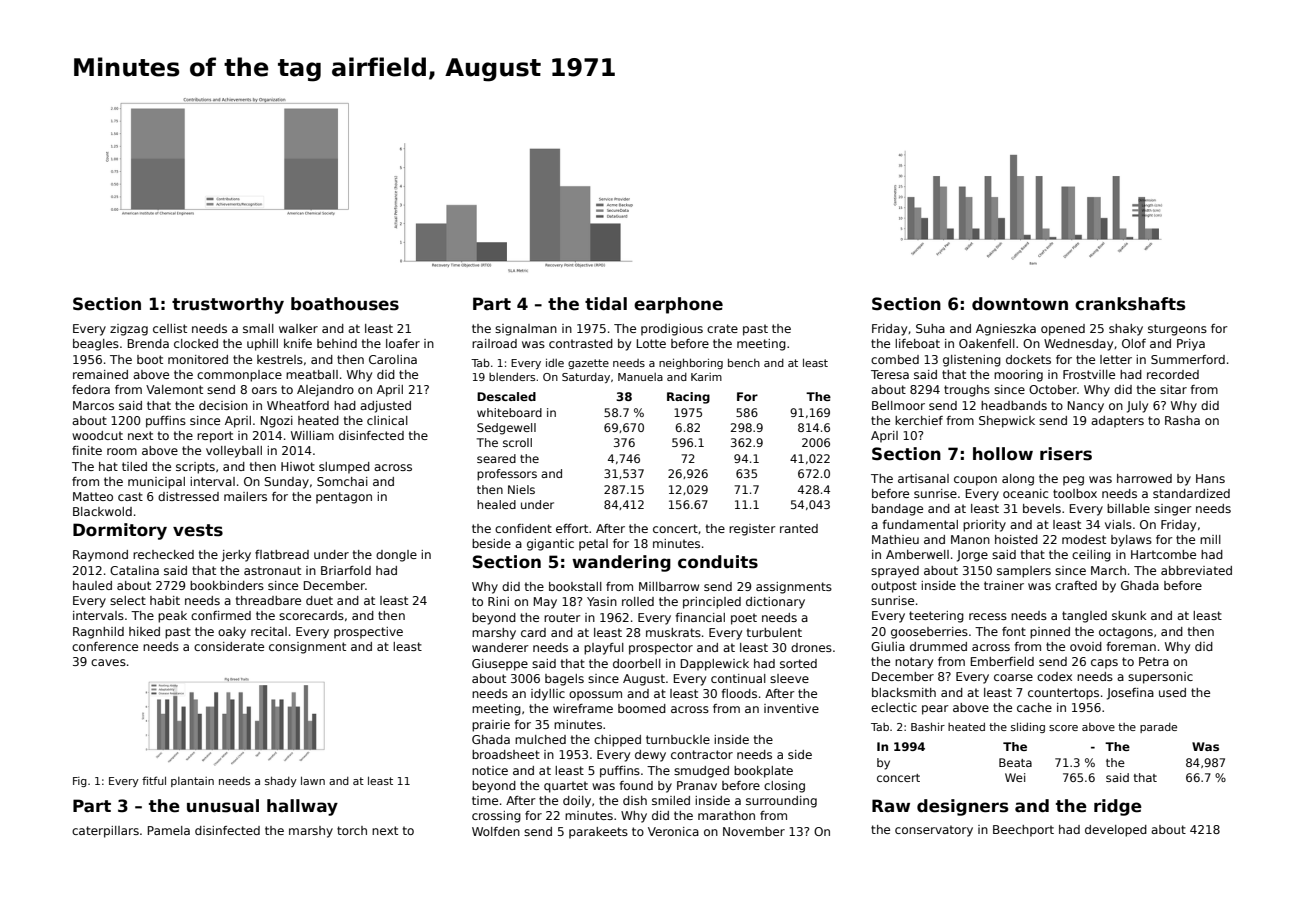 Image resolution: width=1308 pixels, height=924 pixels. I want to click on torch, so click(352, 830).
